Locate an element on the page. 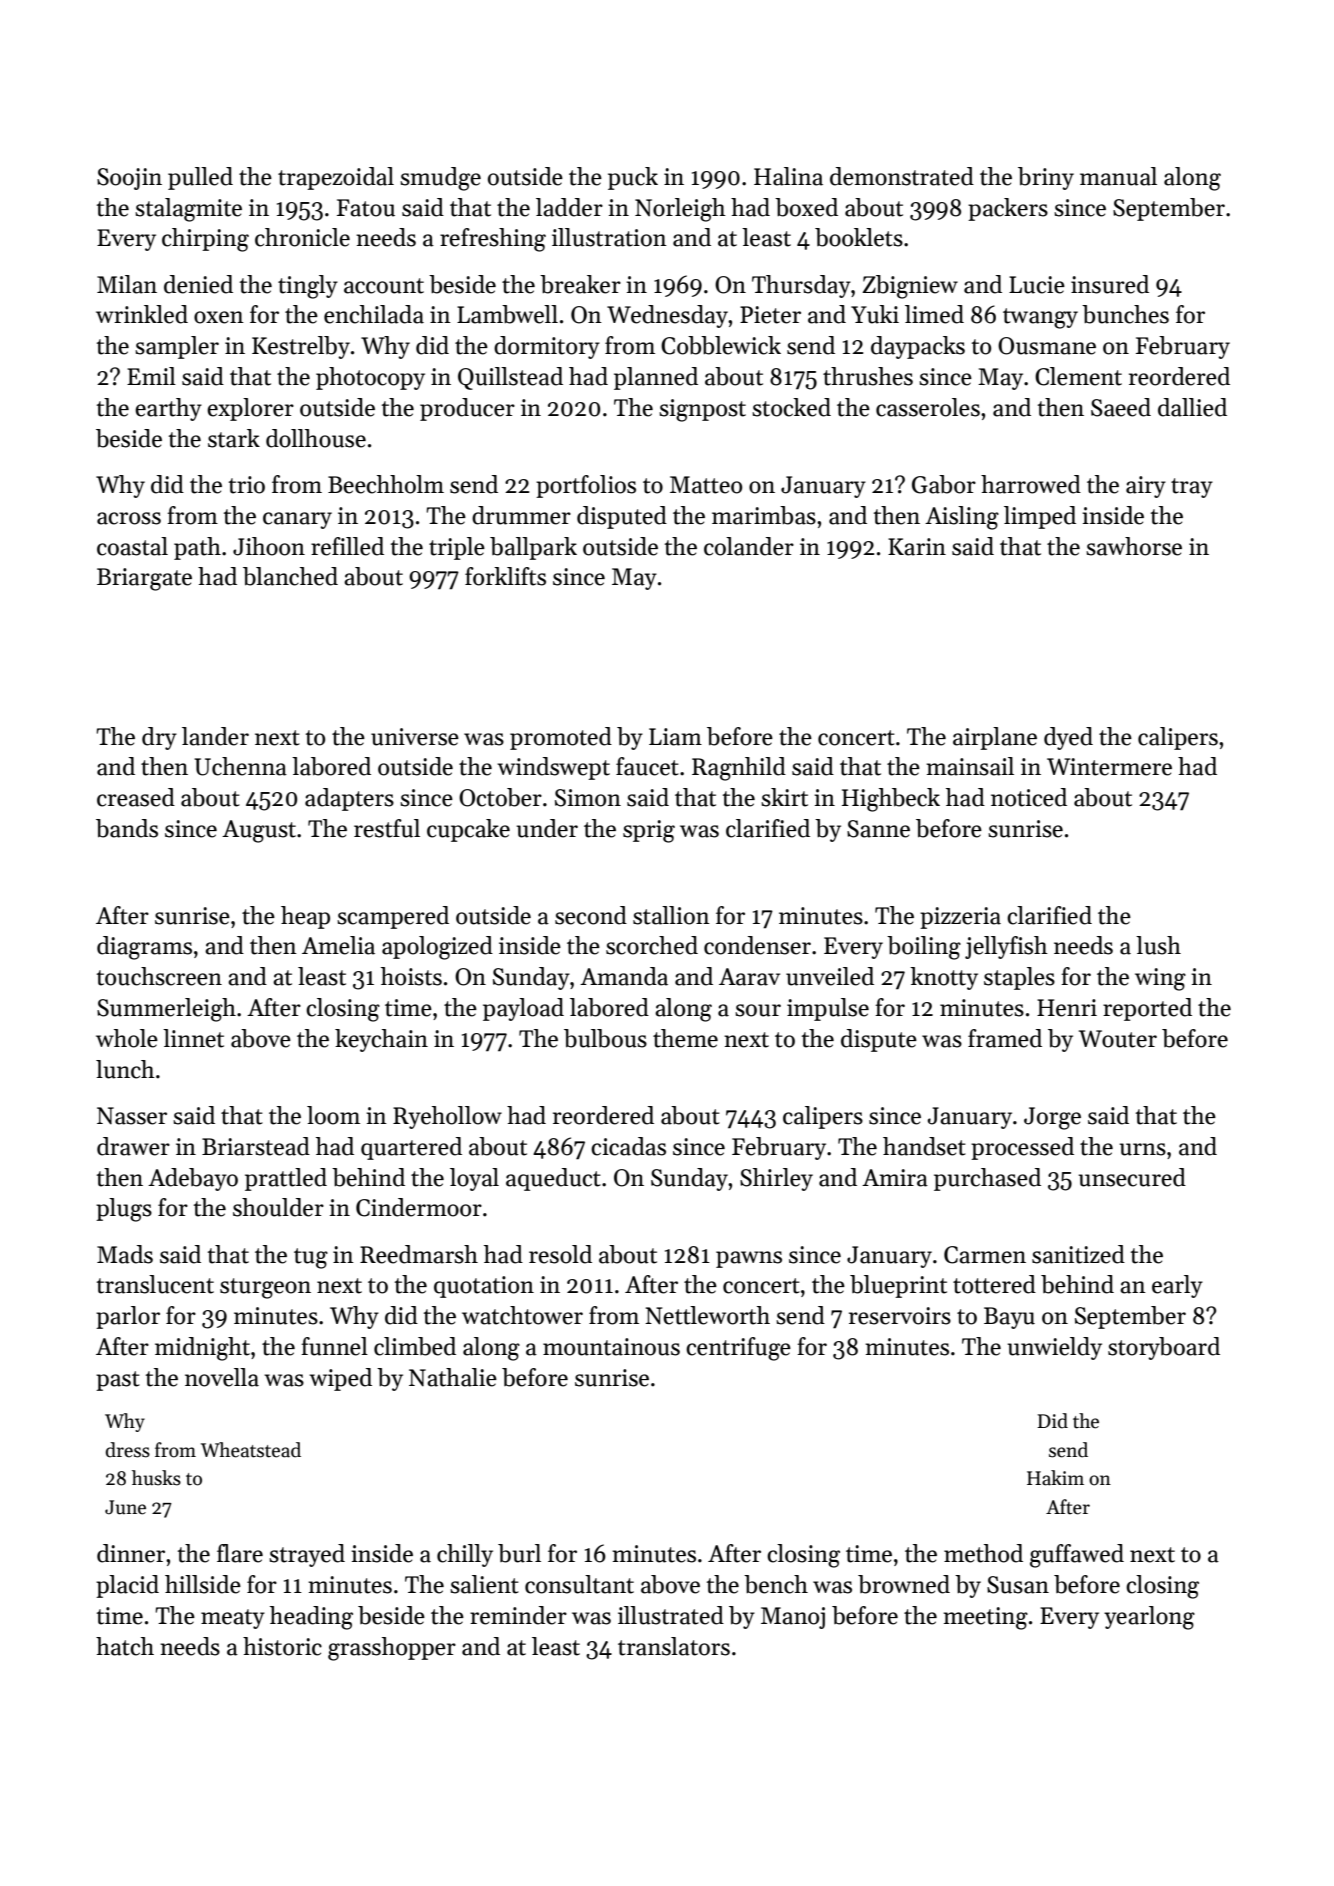 This page has height=1886, width=1334. sprig is located at coordinates (649, 831).
